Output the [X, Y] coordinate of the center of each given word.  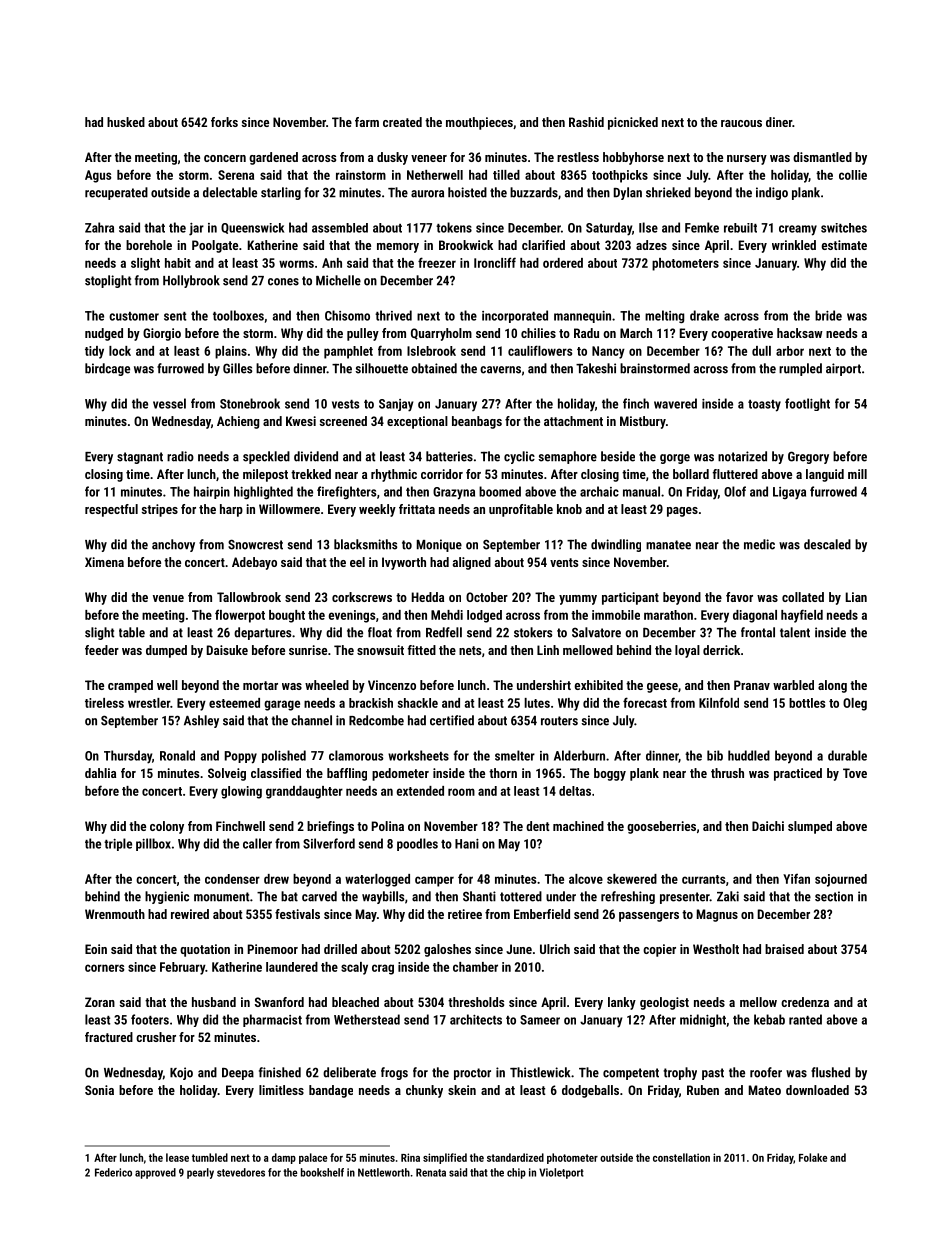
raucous [741, 123]
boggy [610, 774]
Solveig [227, 774]
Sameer [540, 1020]
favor [739, 597]
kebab [769, 1019]
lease [177, 1157]
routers [559, 721]
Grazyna [454, 493]
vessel [169, 403]
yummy [578, 600]
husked [126, 122]
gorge [675, 459]
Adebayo [254, 563]
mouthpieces [479, 123]
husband [214, 1002]
